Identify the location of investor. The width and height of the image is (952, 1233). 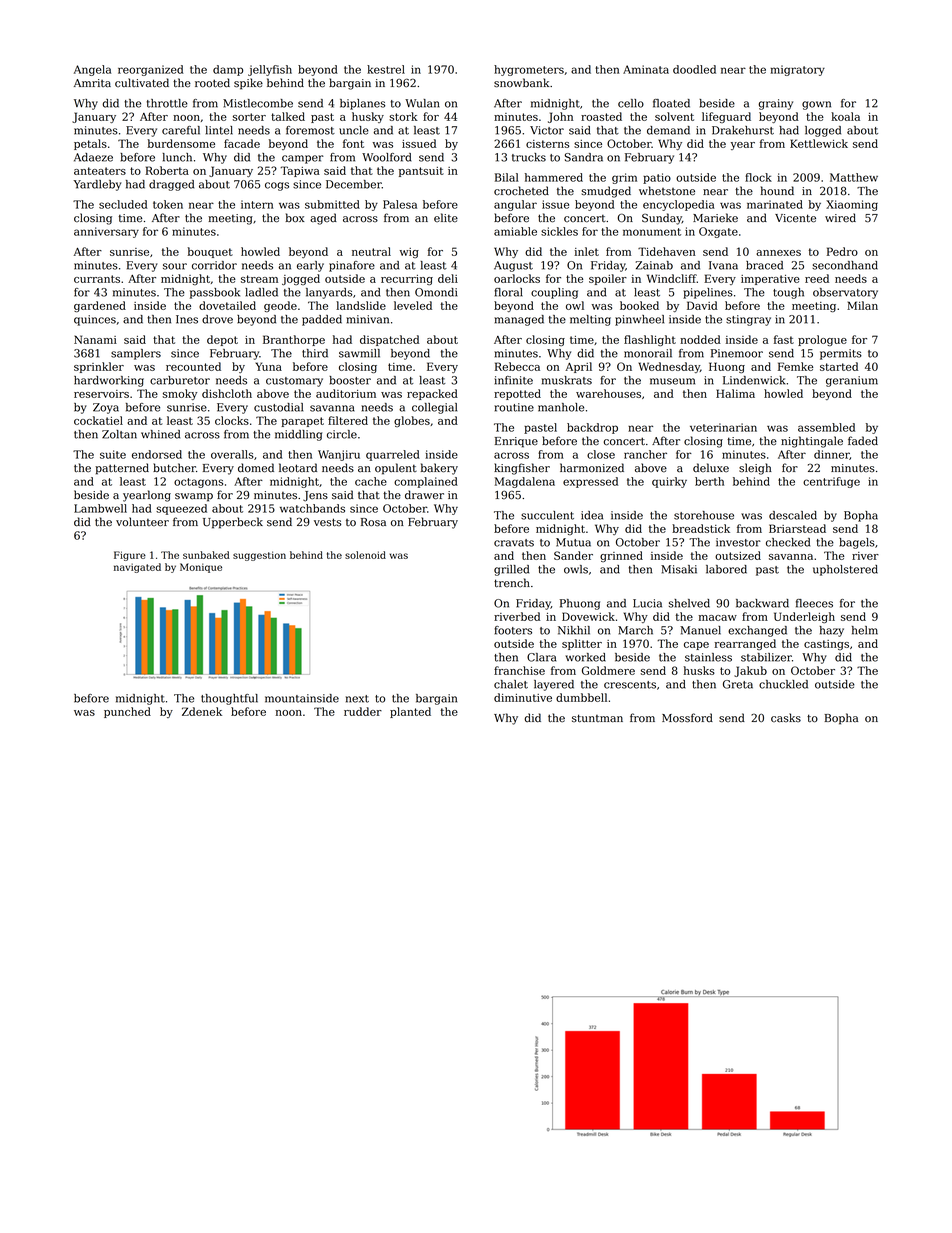
(738, 542).
